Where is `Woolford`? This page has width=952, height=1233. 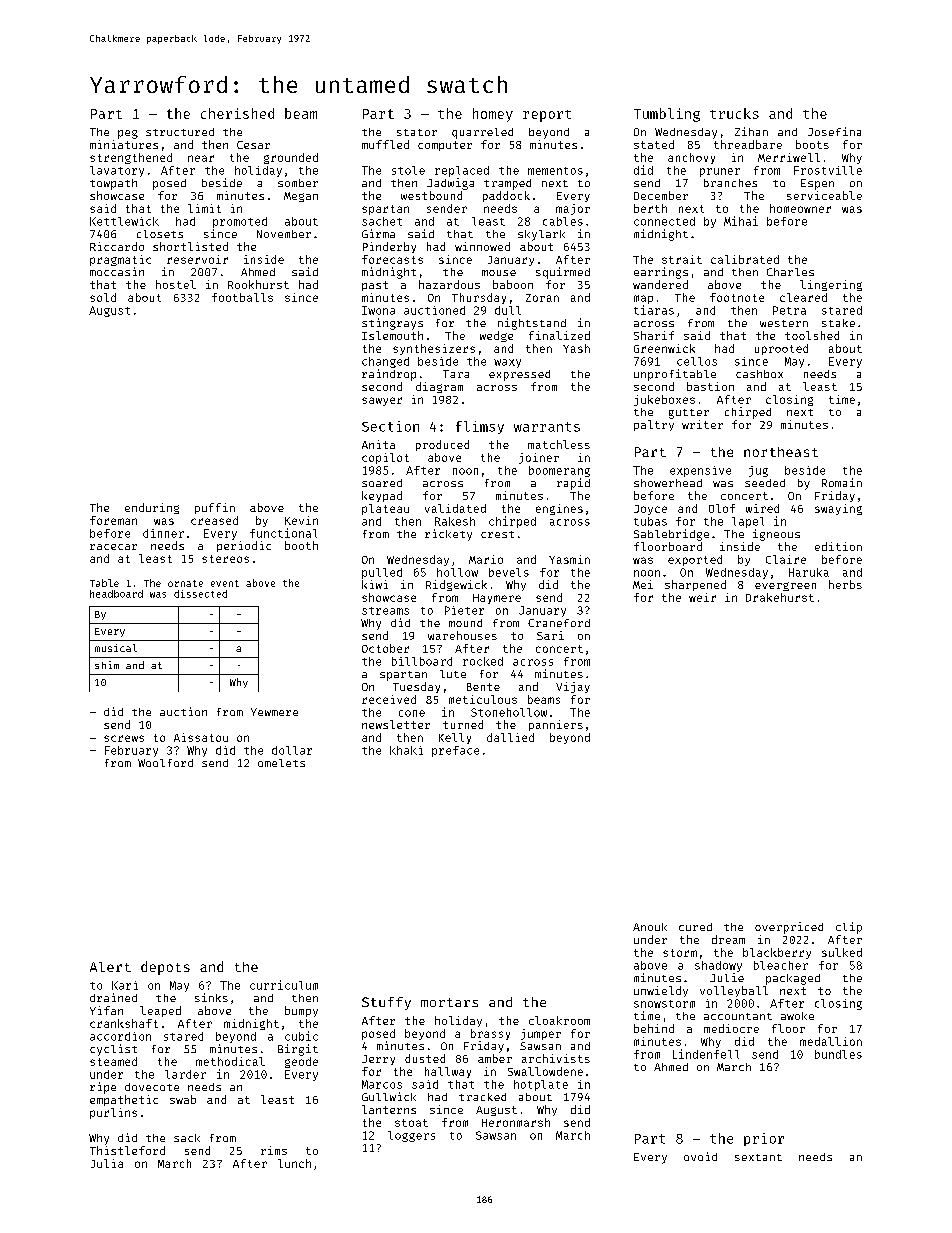
Woolford is located at coordinates (165, 763).
